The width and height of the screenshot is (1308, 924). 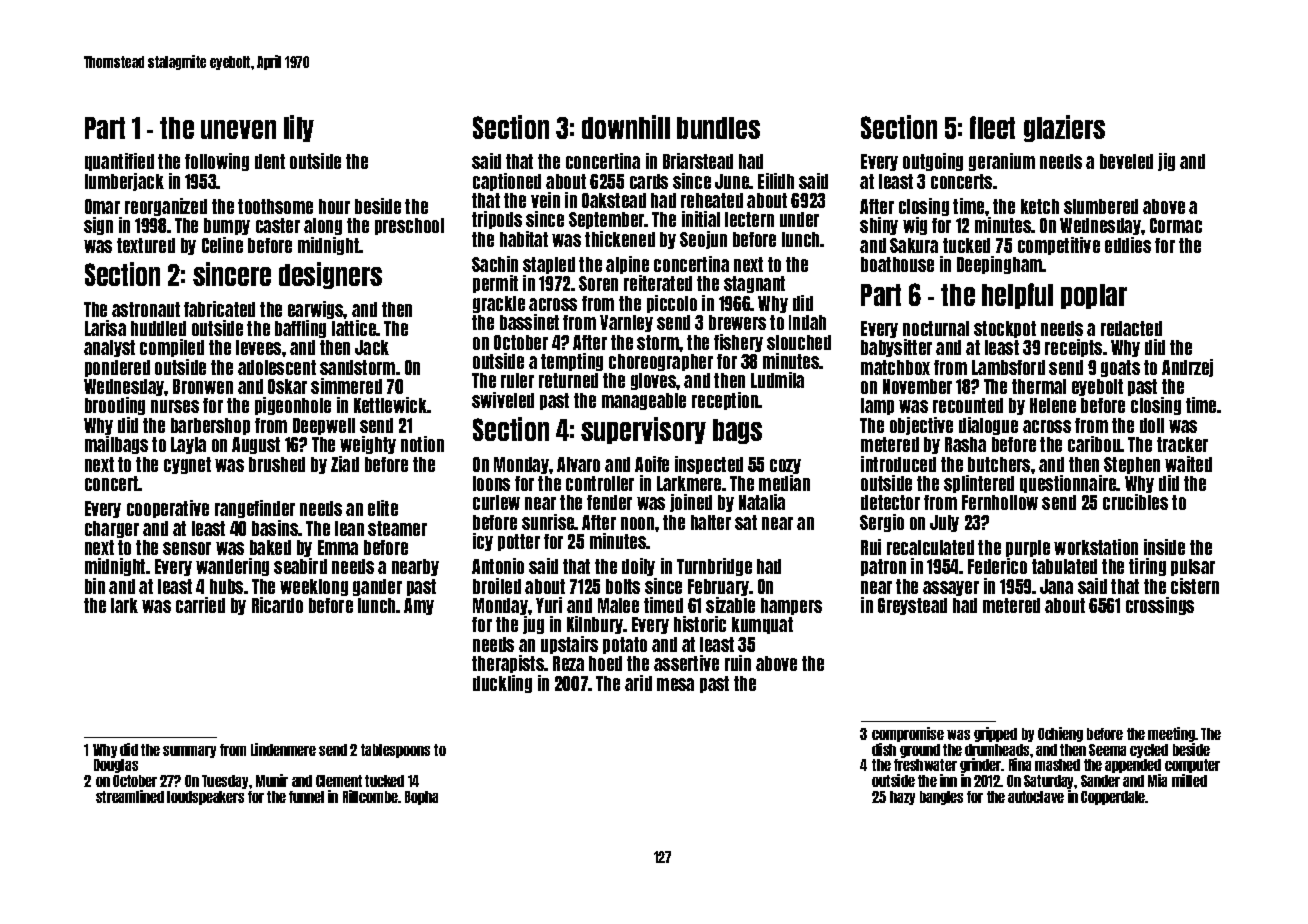 What do you see at coordinates (395, 751) in the screenshot?
I see `tablespoons` at bounding box center [395, 751].
